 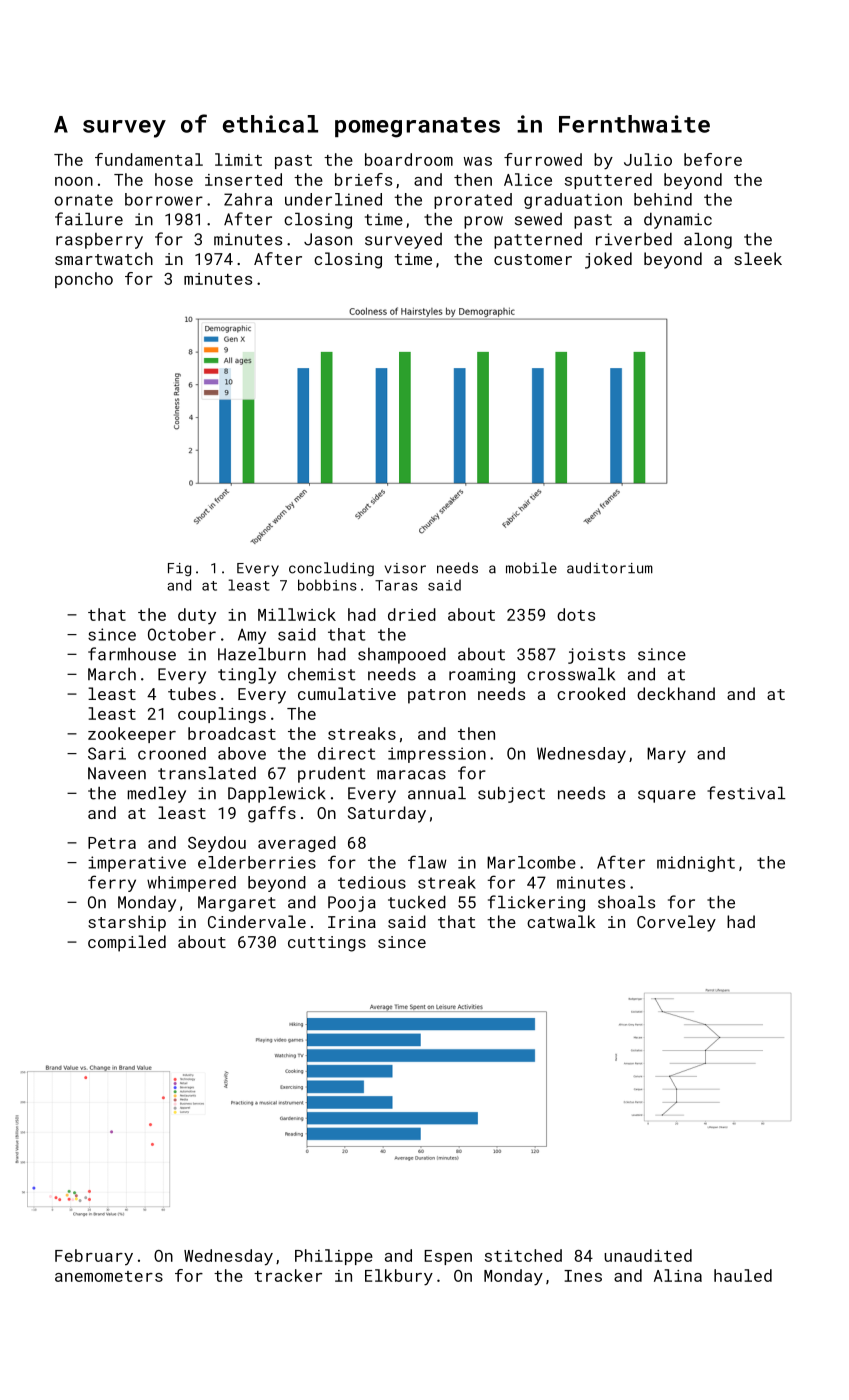 What do you see at coordinates (405, 568) in the screenshot?
I see `visor` at bounding box center [405, 568].
